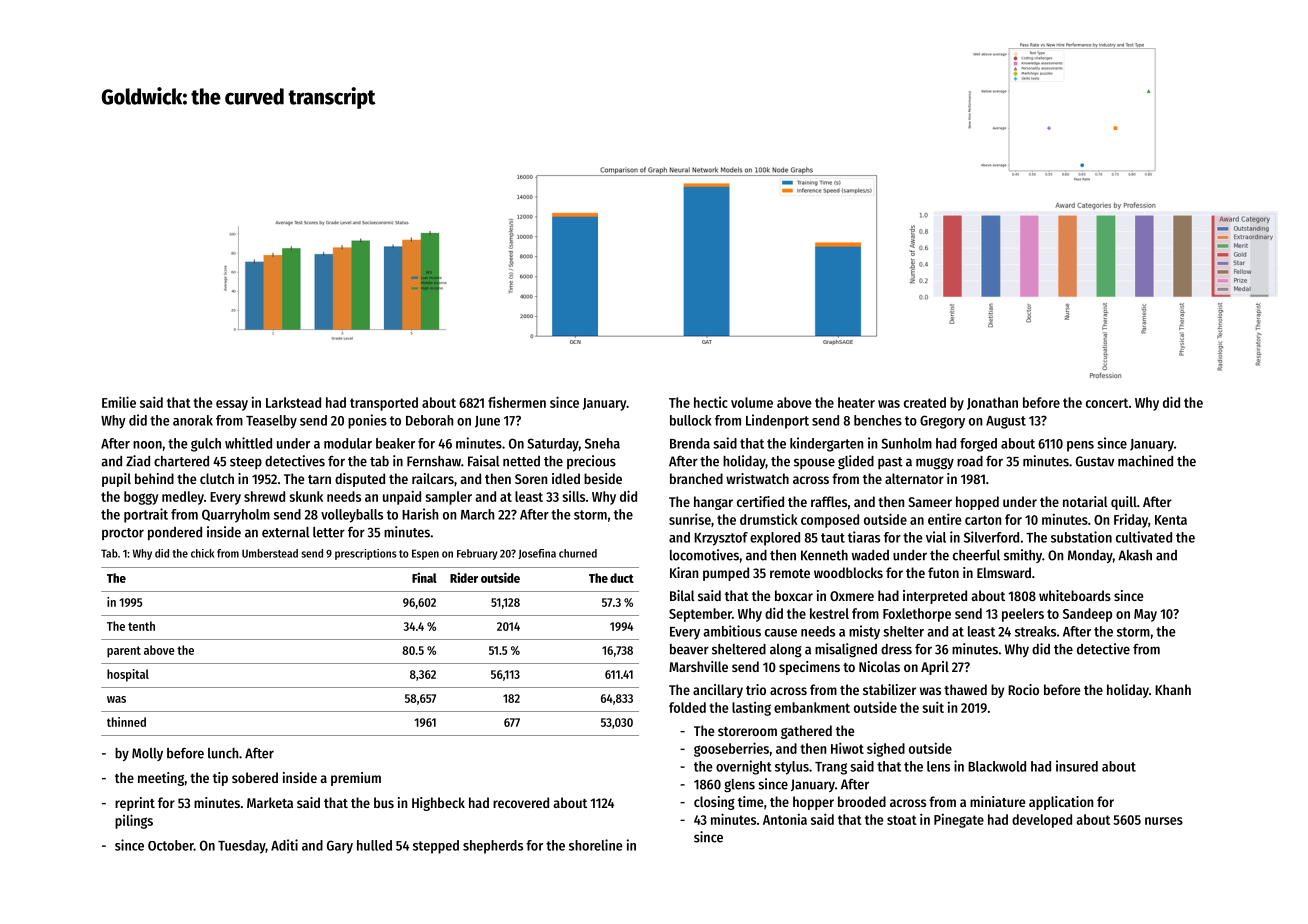 This screenshot has height=924, width=1308. I want to click on pupil, so click(116, 480).
